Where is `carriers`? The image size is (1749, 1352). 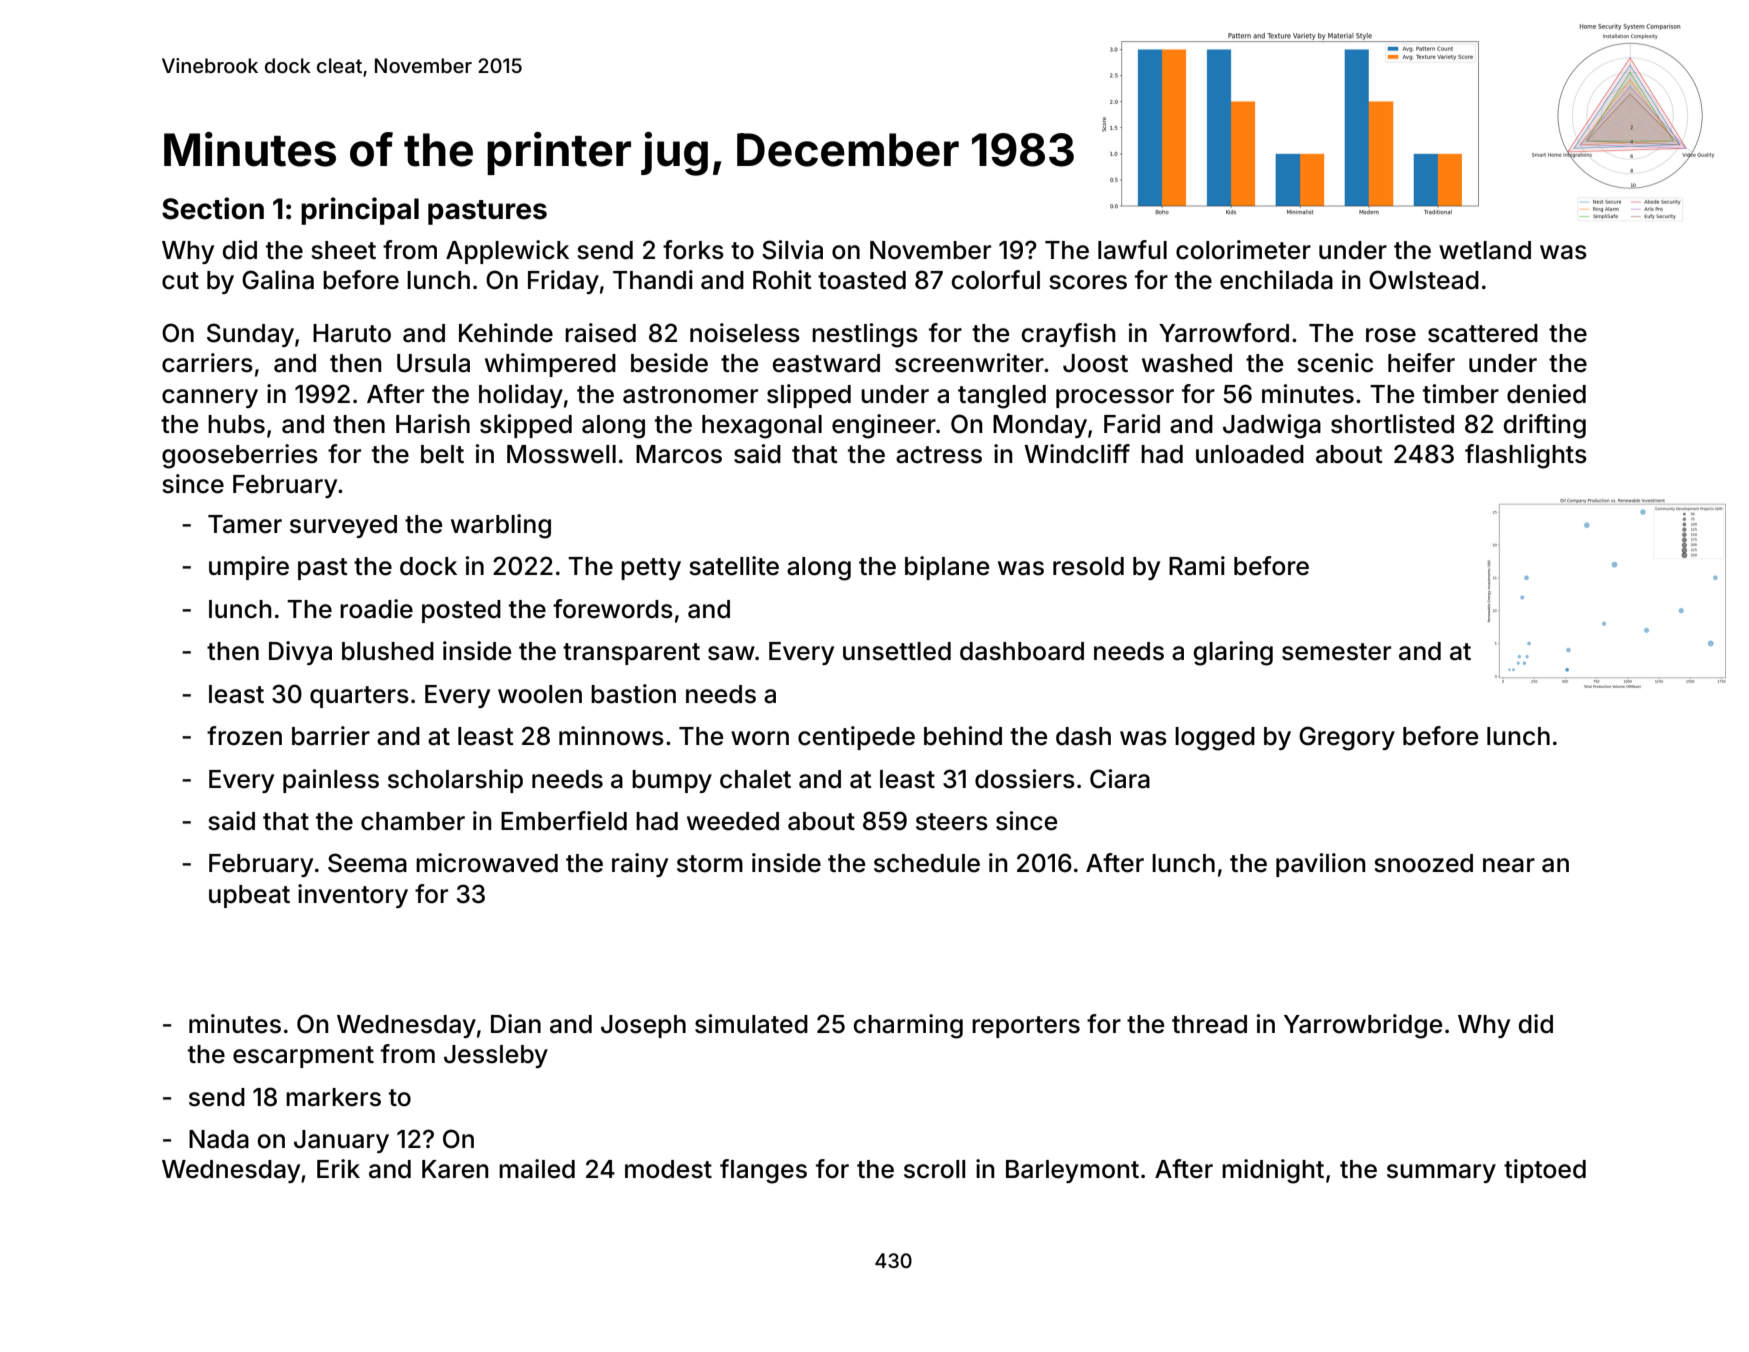 carriers is located at coordinates (207, 363).
